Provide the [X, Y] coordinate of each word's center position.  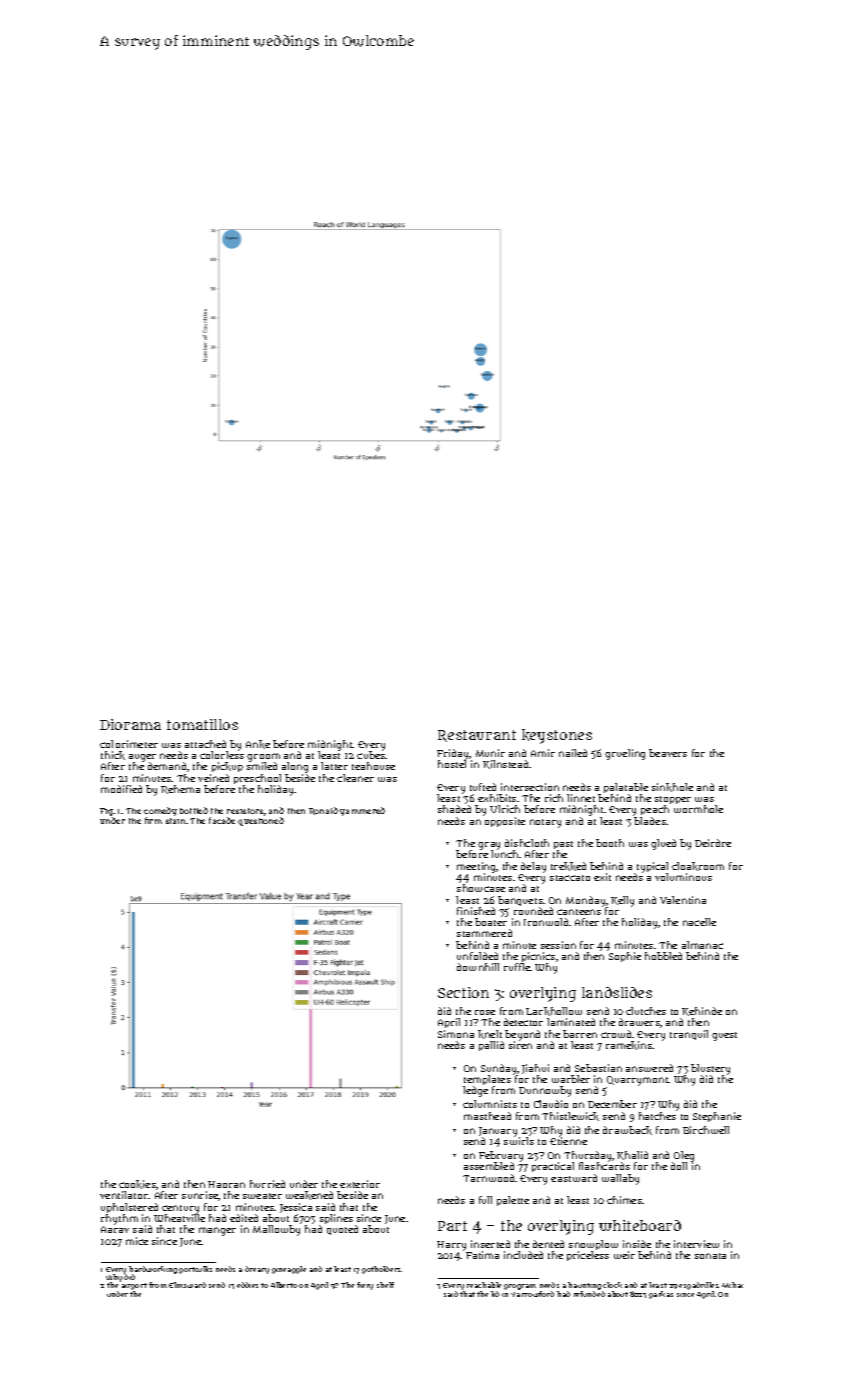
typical [652, 867]
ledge [475, 1091]
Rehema [180, 789]
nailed [573, 753]
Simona [456, 1034]
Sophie [625, 957]
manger [217, 1231]
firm [153, 820]
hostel [452, 764]
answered [649, 1068]
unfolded [477, 956]
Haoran [226, 1184]
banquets [520, 901]
